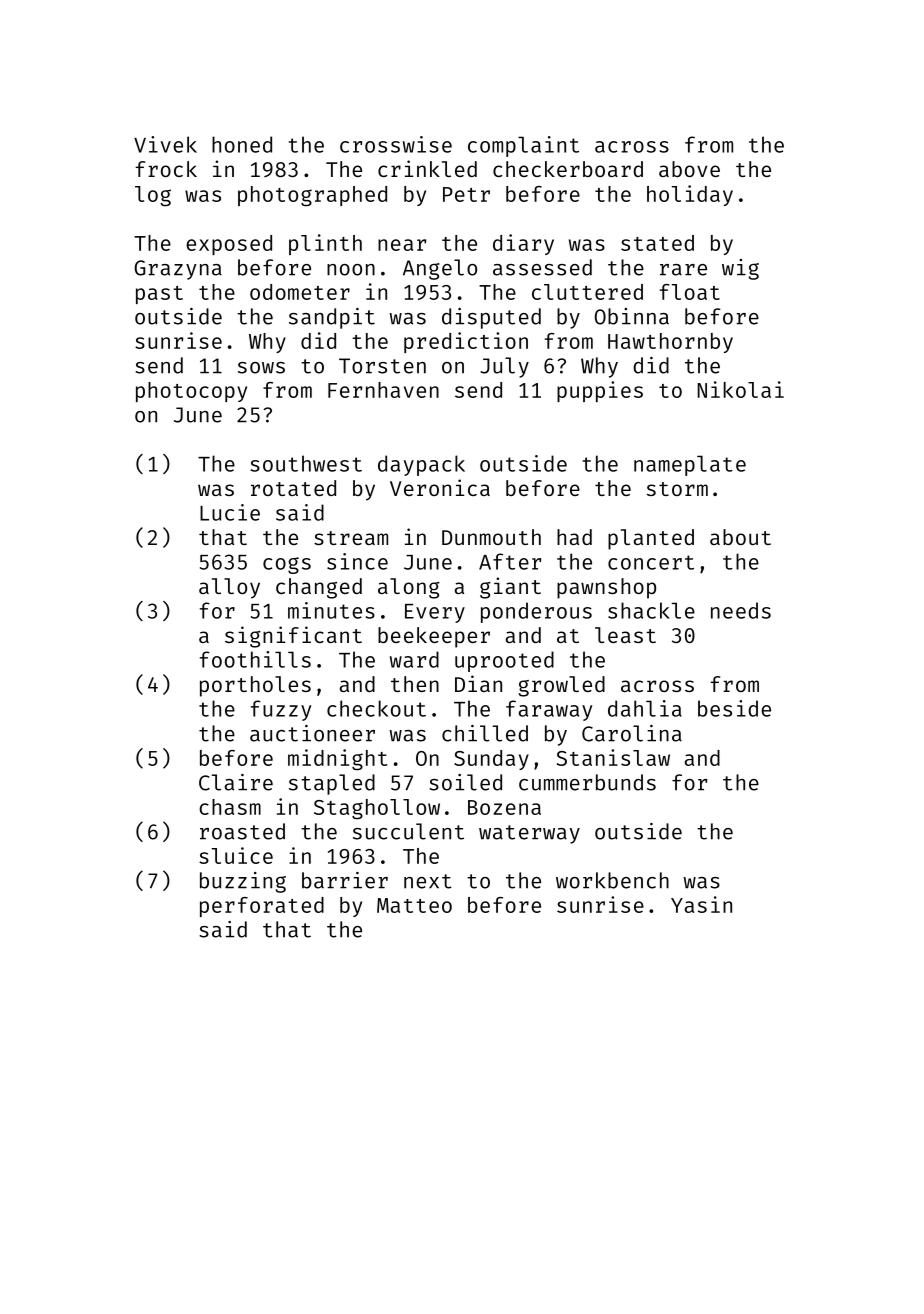  I want to click on above, so click(689, 169).
